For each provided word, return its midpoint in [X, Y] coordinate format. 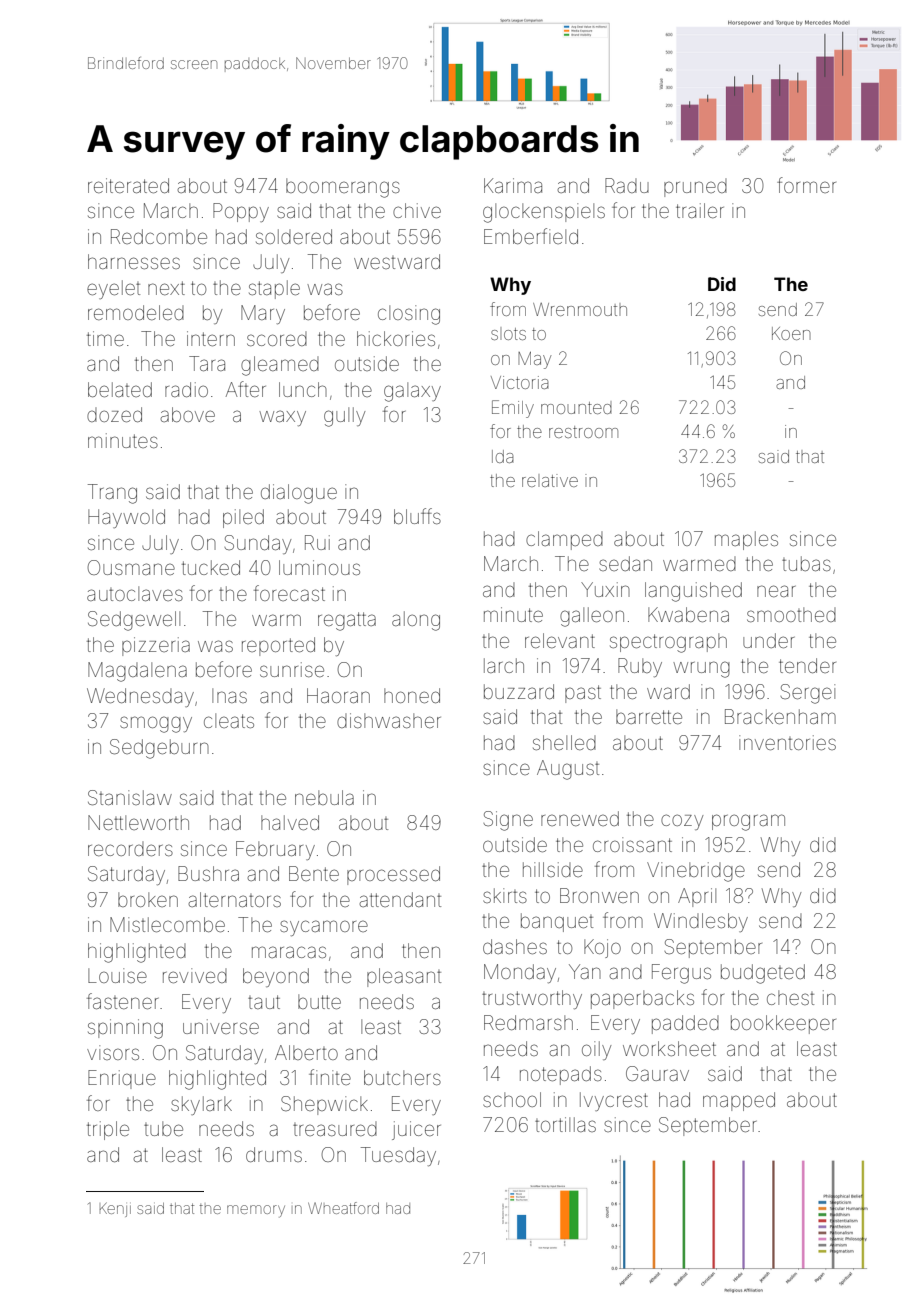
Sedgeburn [159, 749]
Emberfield [531, 236]
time [105, 338]
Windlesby [701, 922]
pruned [695, 188]
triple [108, 1130]
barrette [649, 716]
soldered [294, 236]
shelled [564, 742]
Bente [314, 873]
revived [195, 975]
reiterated [128, 185]
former [806, 185]
